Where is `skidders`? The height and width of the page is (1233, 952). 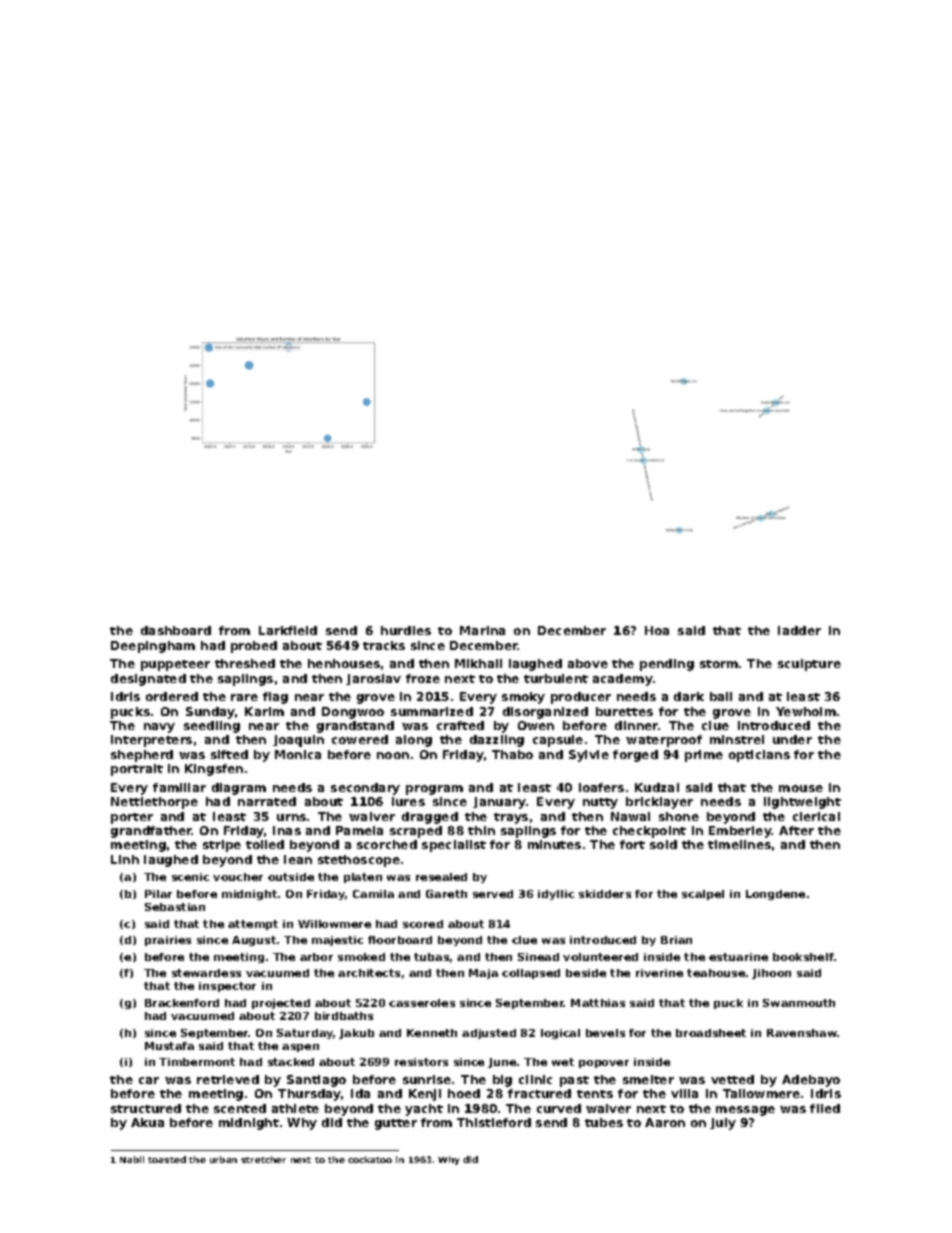 skidders is located at coordinates (605, 894).
